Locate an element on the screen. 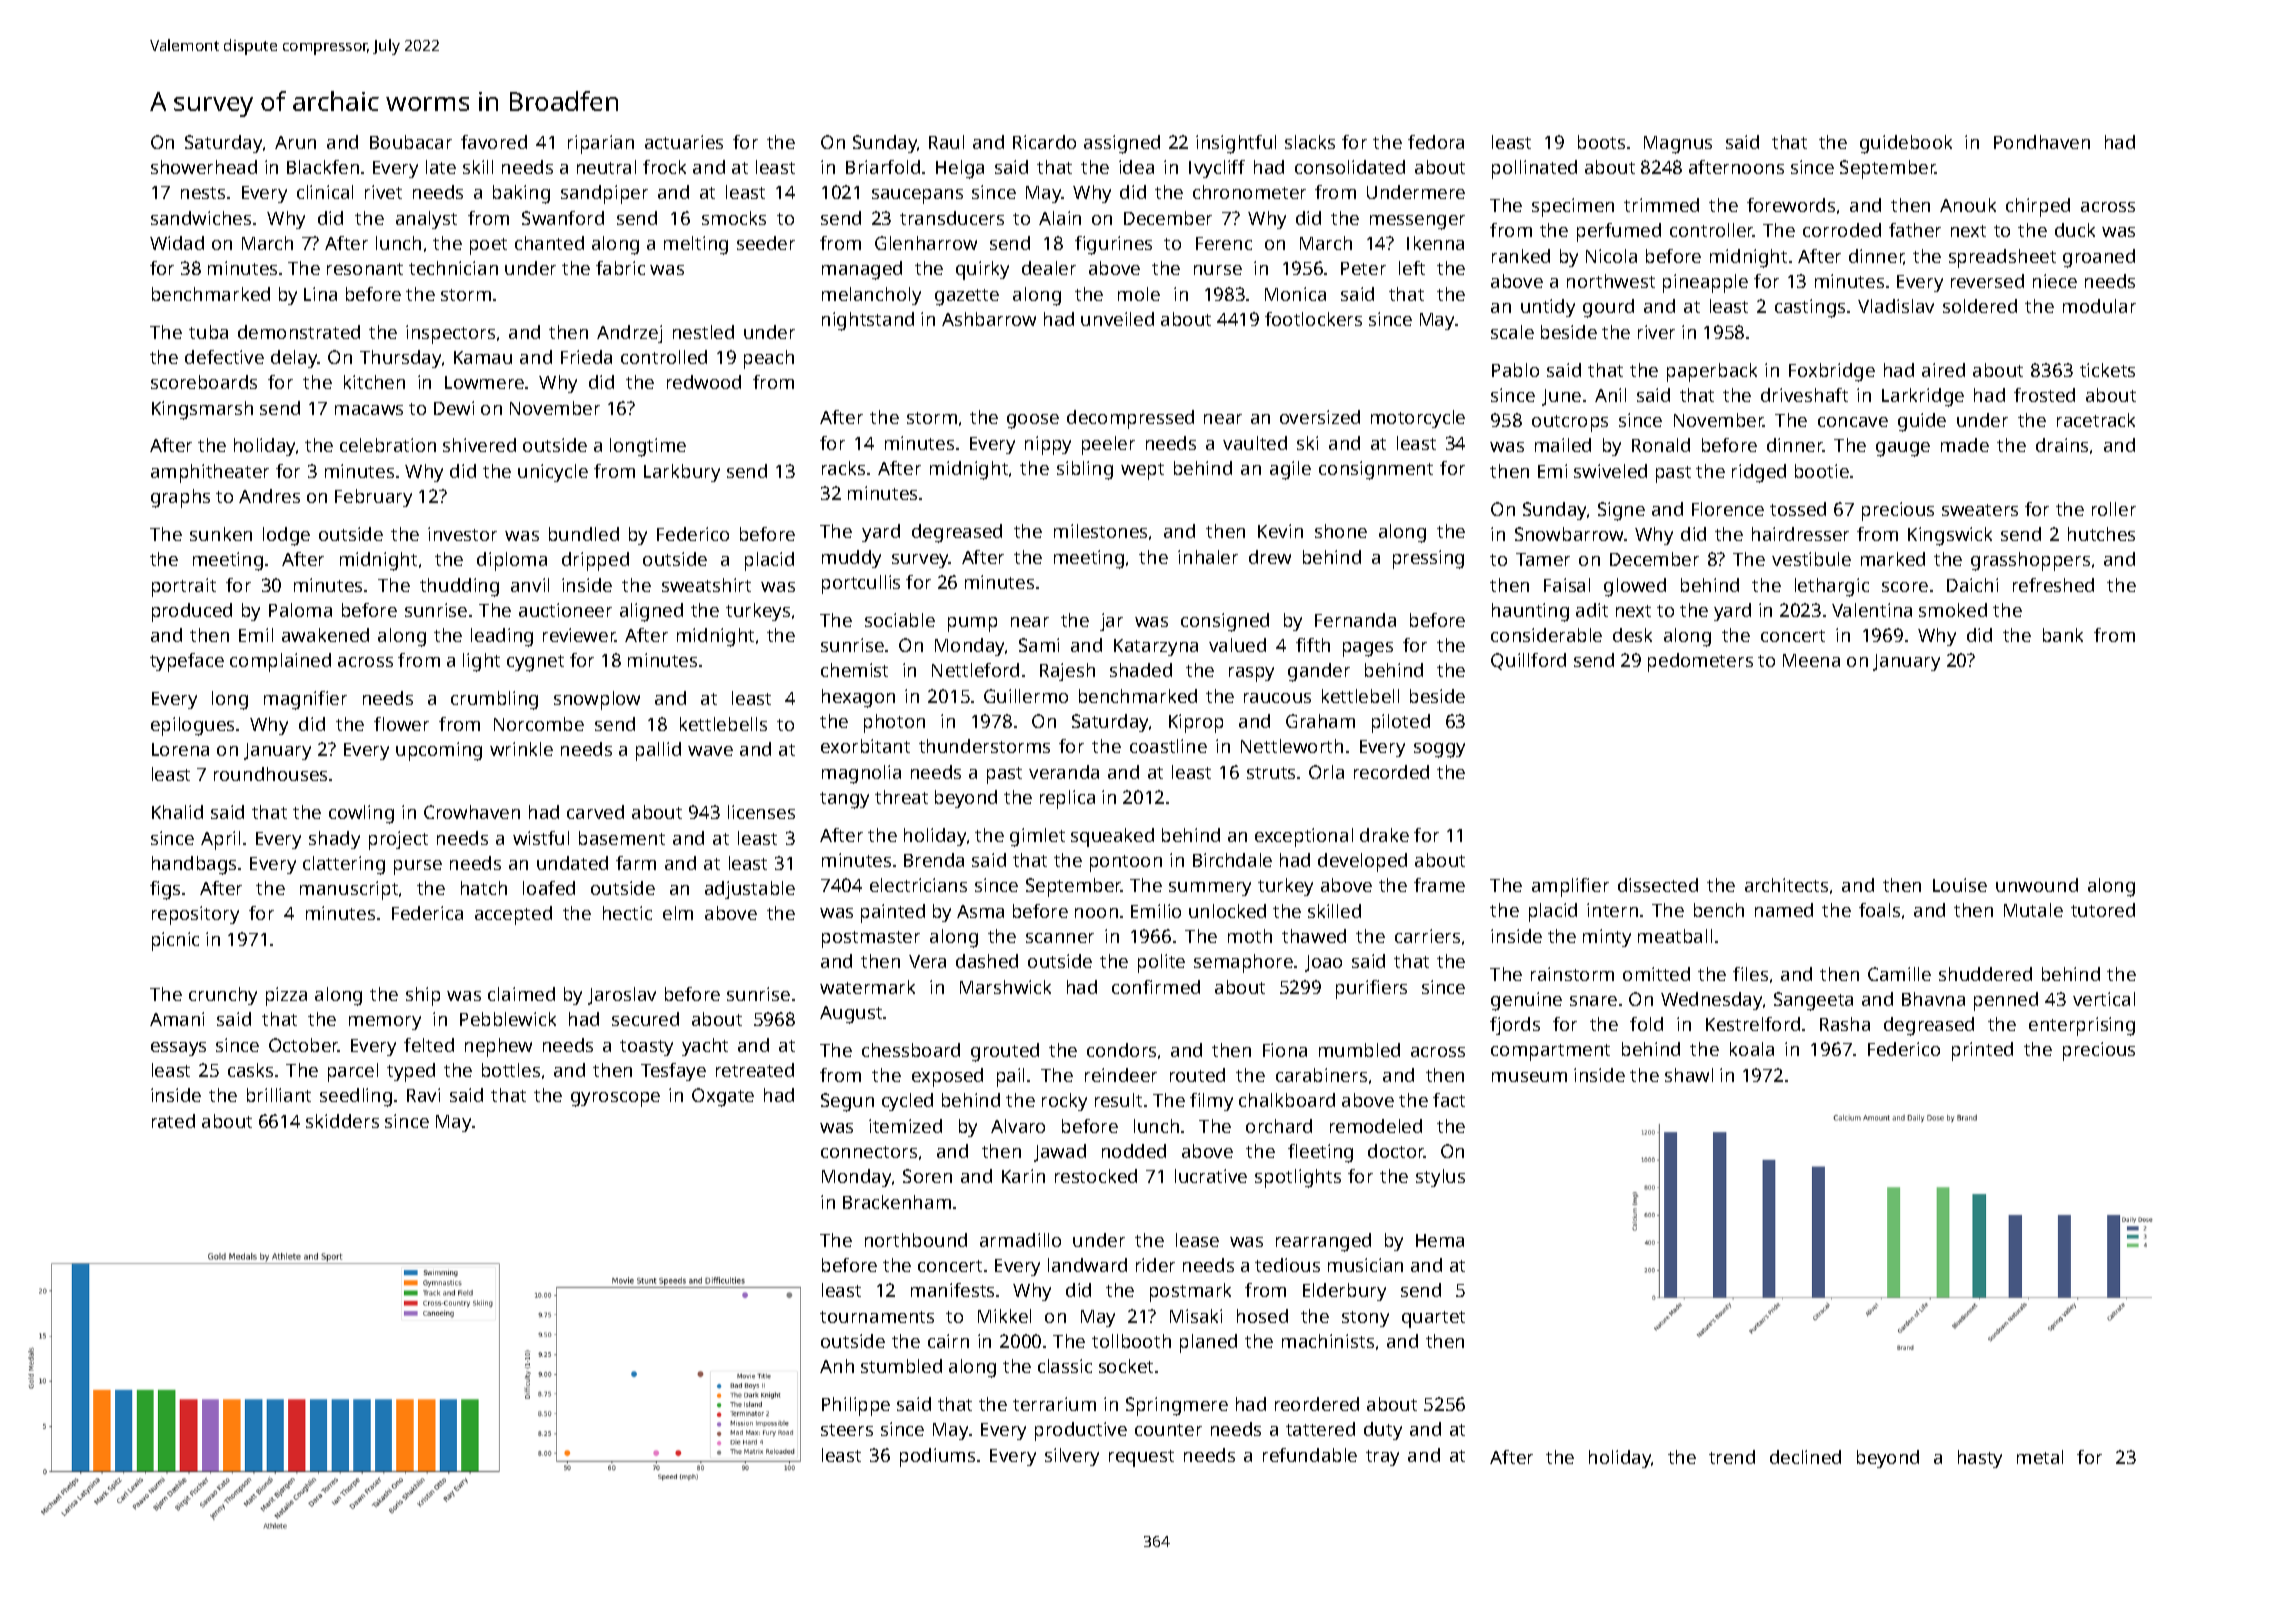 This screenshot has width=2287, height=1618. bootie is located at coordinates (1822, 471).
